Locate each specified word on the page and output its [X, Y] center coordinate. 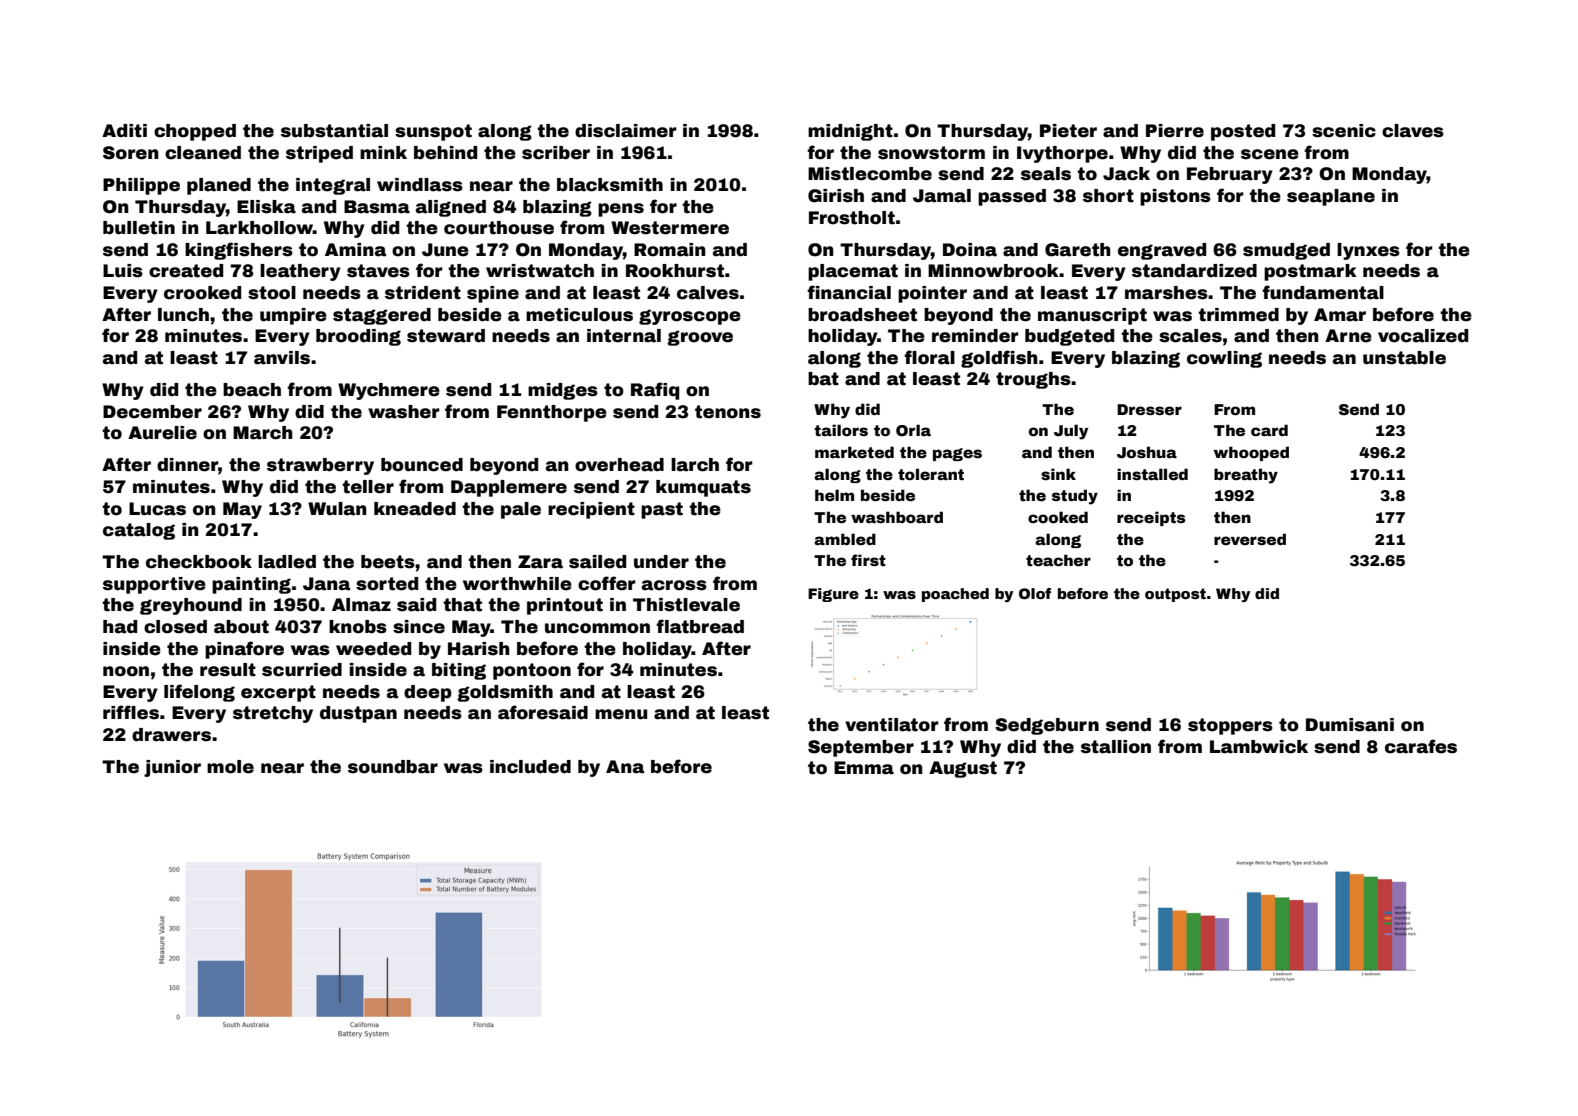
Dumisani [1350, 725]
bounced [422, 465]
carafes [1421, 746]
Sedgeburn [1047, 726]
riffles [131, 712]
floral [929, 357]
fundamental [1323, 292]
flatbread [700, 626]
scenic [1344, 131]
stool [272, 293]
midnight [850, 132]
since [419, 627]
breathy [1246, 476]
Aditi [124, 131]
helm [834, 495]
